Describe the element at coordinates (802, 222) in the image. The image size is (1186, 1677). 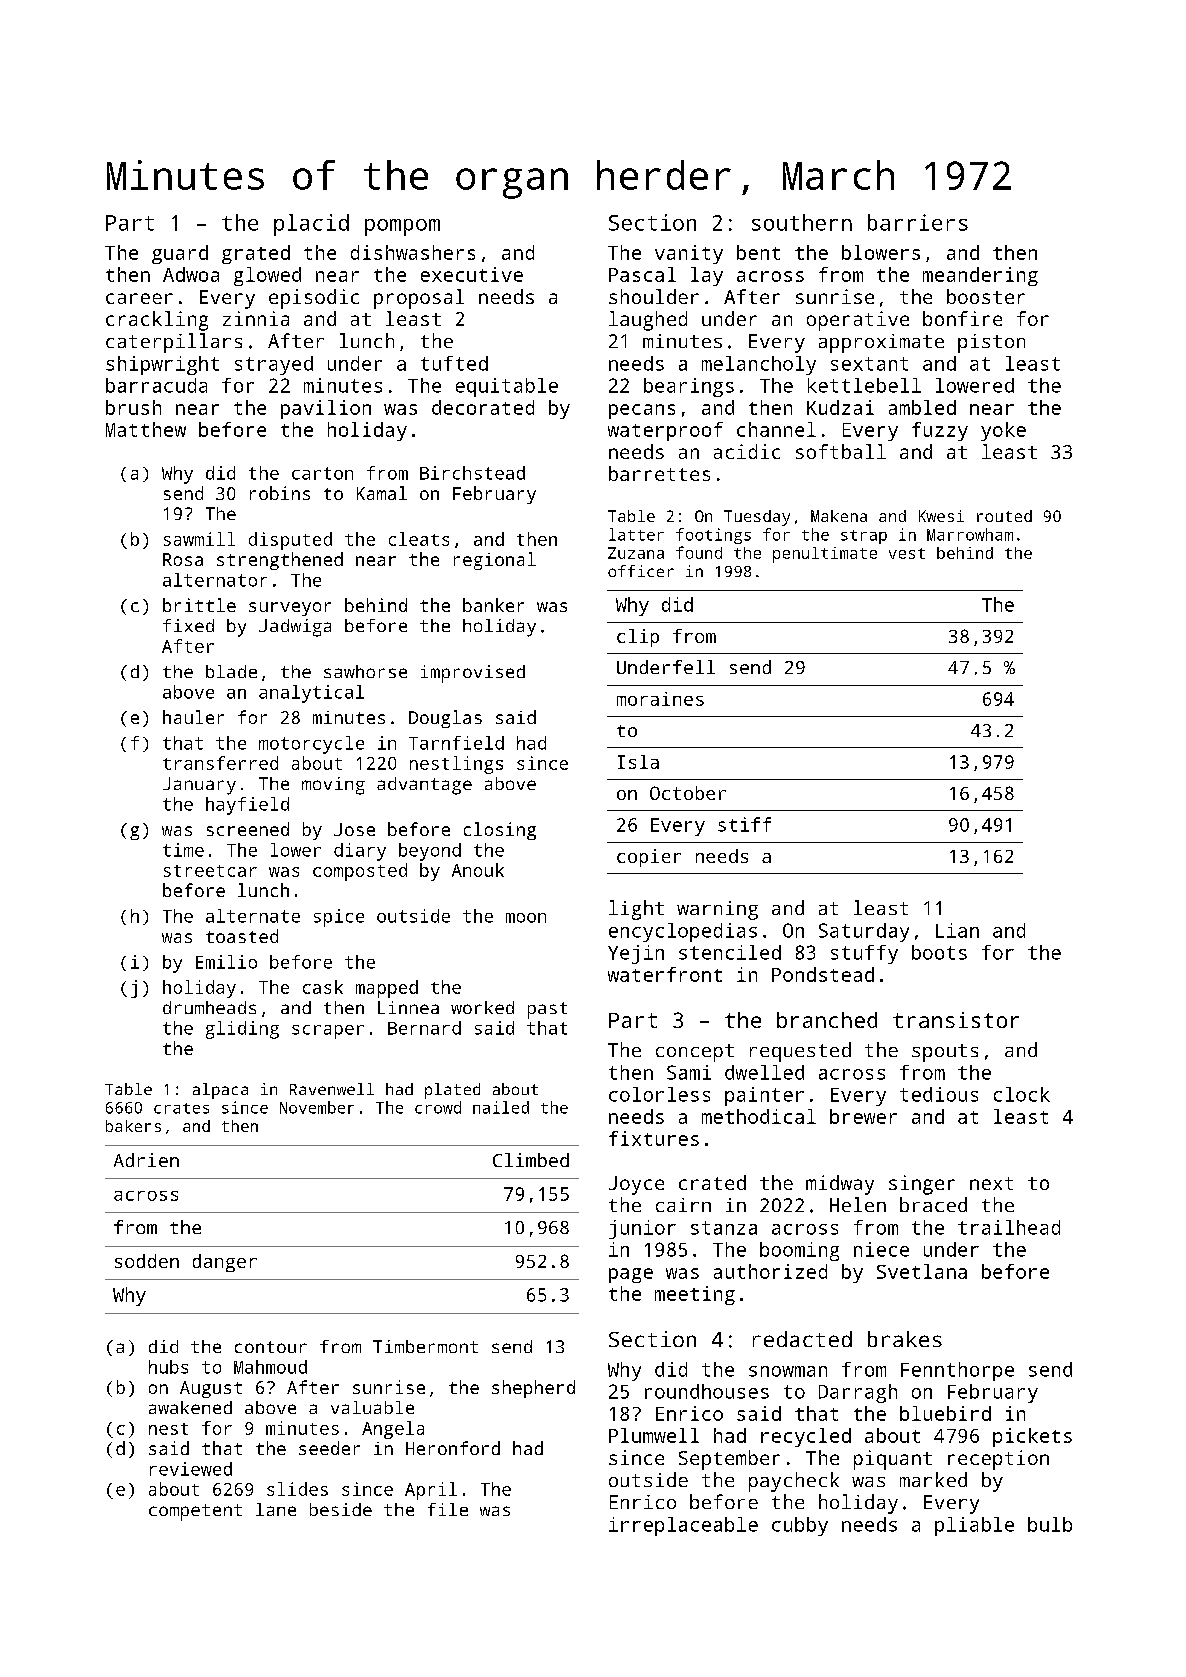
I see `southern` at that location.
